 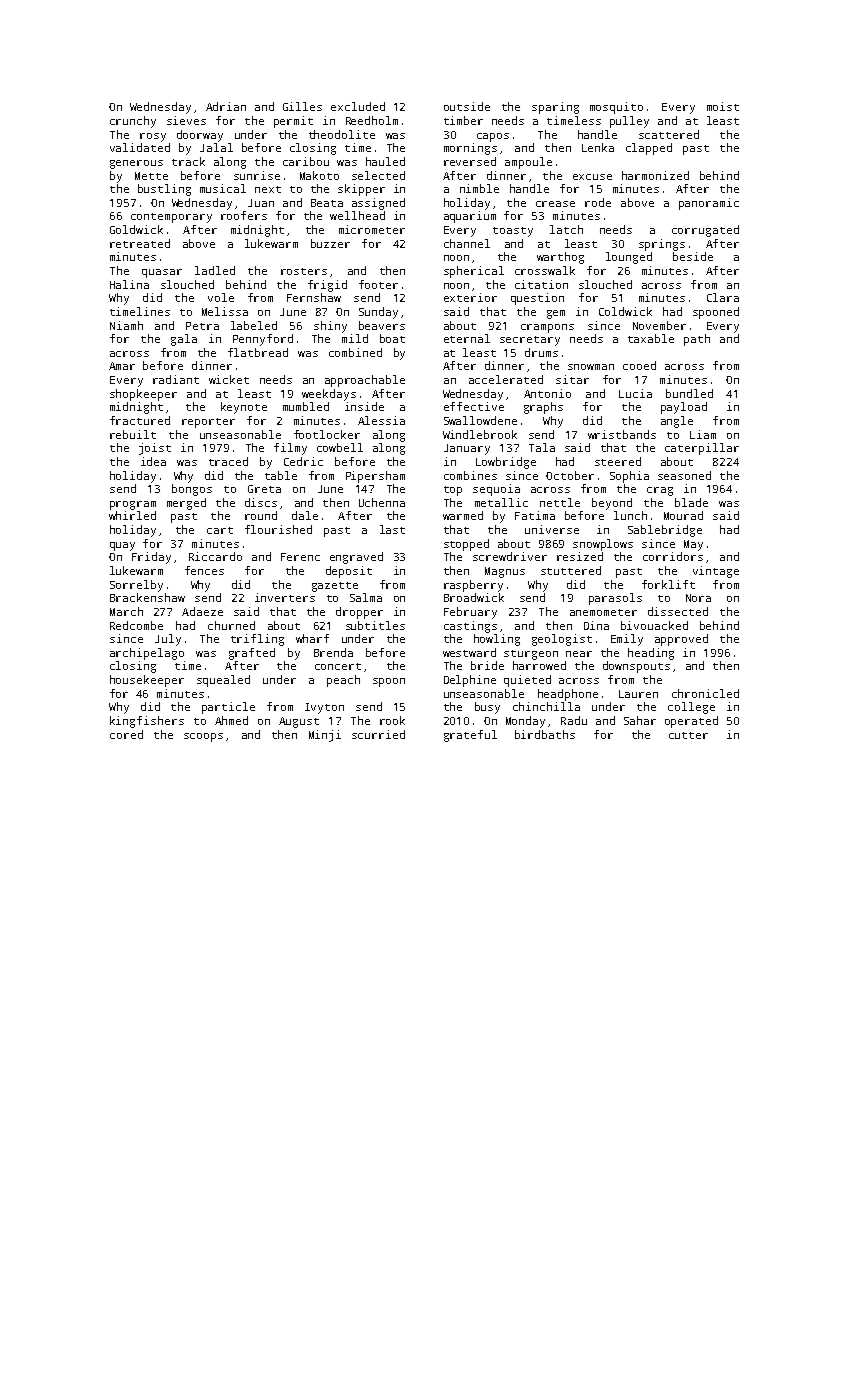 I want to click on Sablebridge, so click(x=665, y=531).
